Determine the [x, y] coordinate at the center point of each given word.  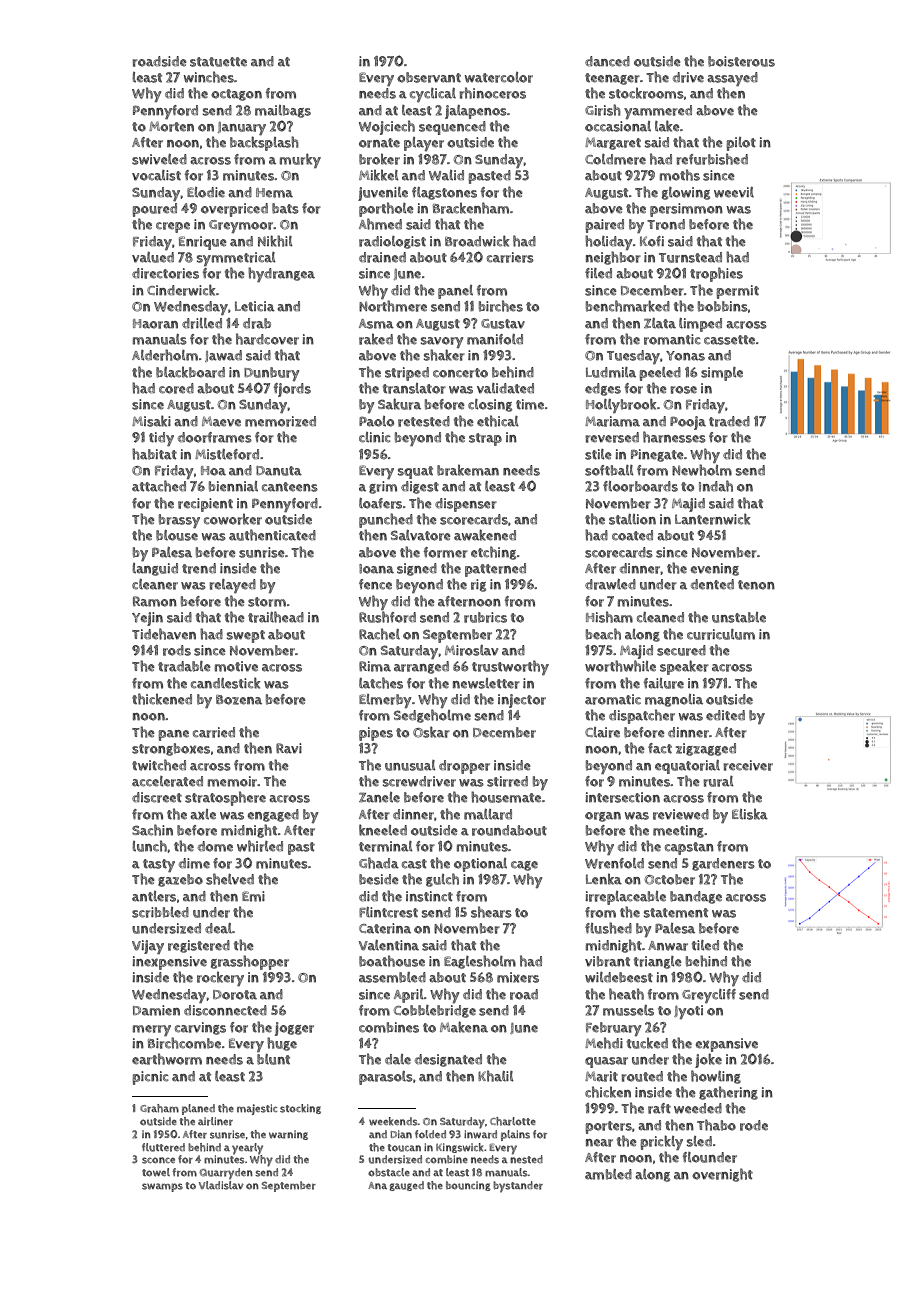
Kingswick [459, 1148]
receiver [748, 765]
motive [236, 666]
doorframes [215, 437]
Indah [716, 486]
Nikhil [275, 241]
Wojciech [387, 127]
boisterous [741, 61]
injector [522, 701]
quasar [606, 1062]
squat [415, 472]
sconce [158, 1160]
